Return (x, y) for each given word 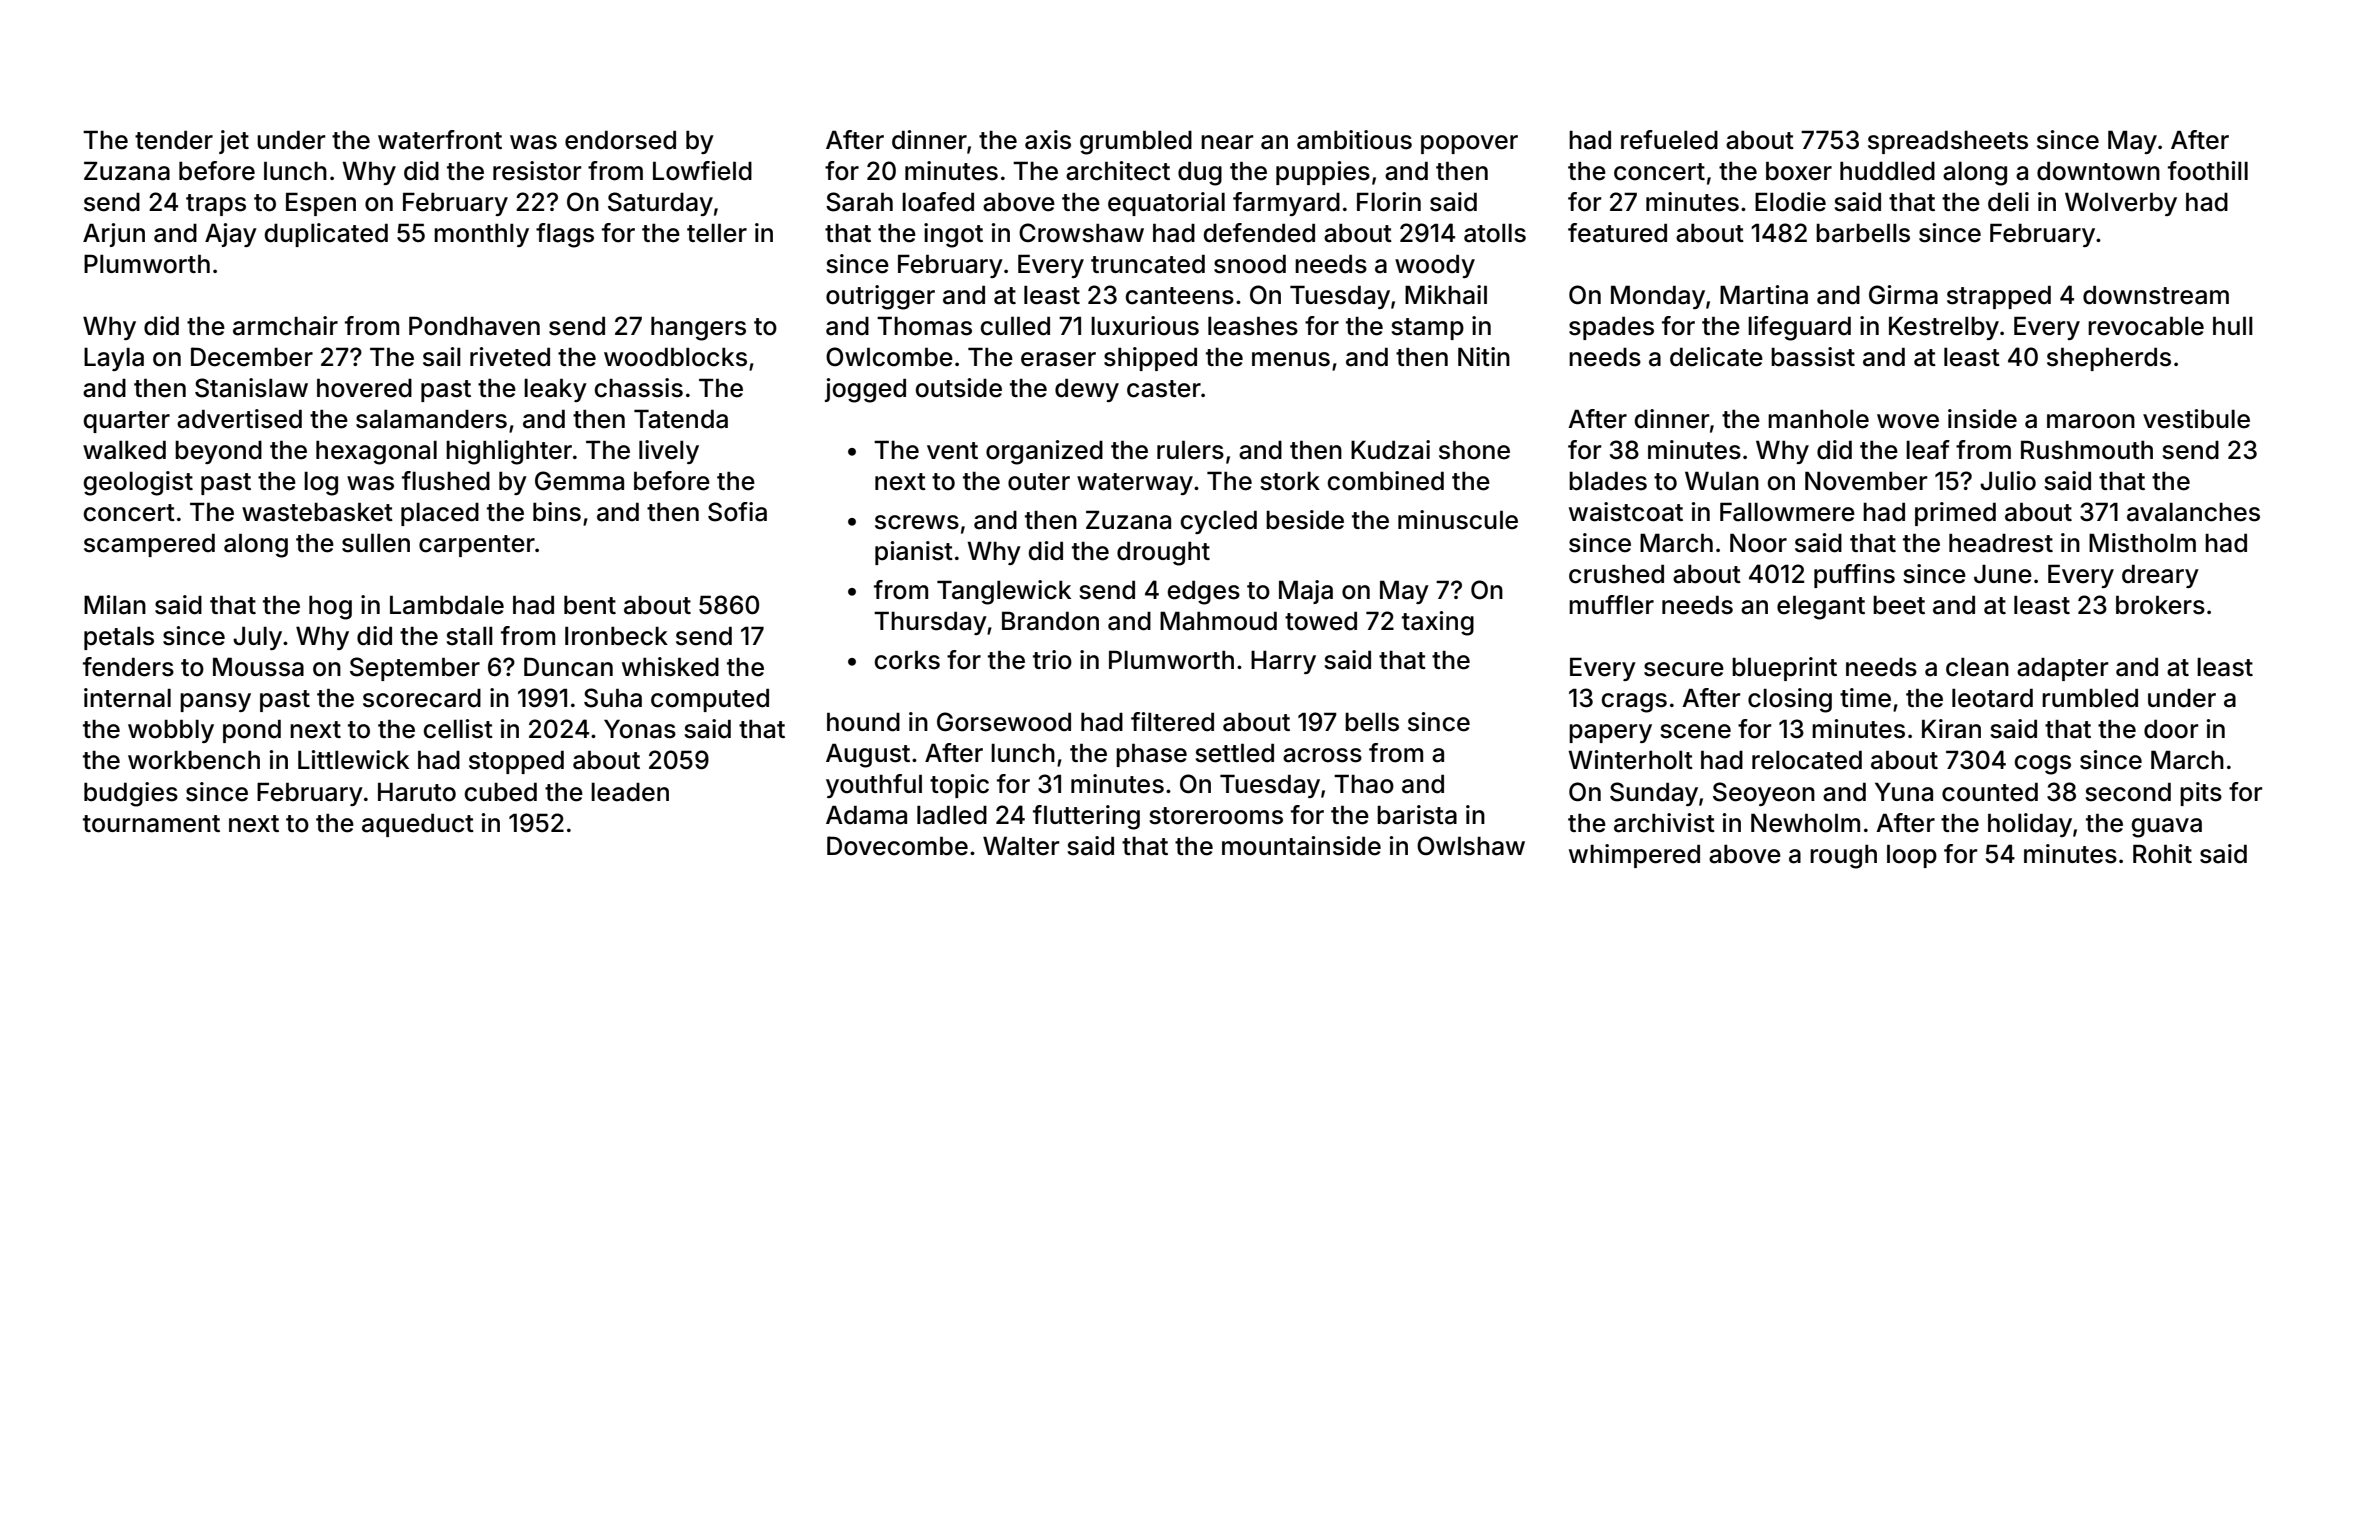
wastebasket (317, 512)
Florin (1389, 202)
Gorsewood (1004, 722)
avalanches (2193, 512)
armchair (285, 326)
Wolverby (2121, 204)
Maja (1306, 592)
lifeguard (1799, 328)
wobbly (171, 731)
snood (1250, 264)
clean (1977, 667)
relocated (1807, 760)
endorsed (620, 140)
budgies (131, 794)
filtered (1172, 722)
